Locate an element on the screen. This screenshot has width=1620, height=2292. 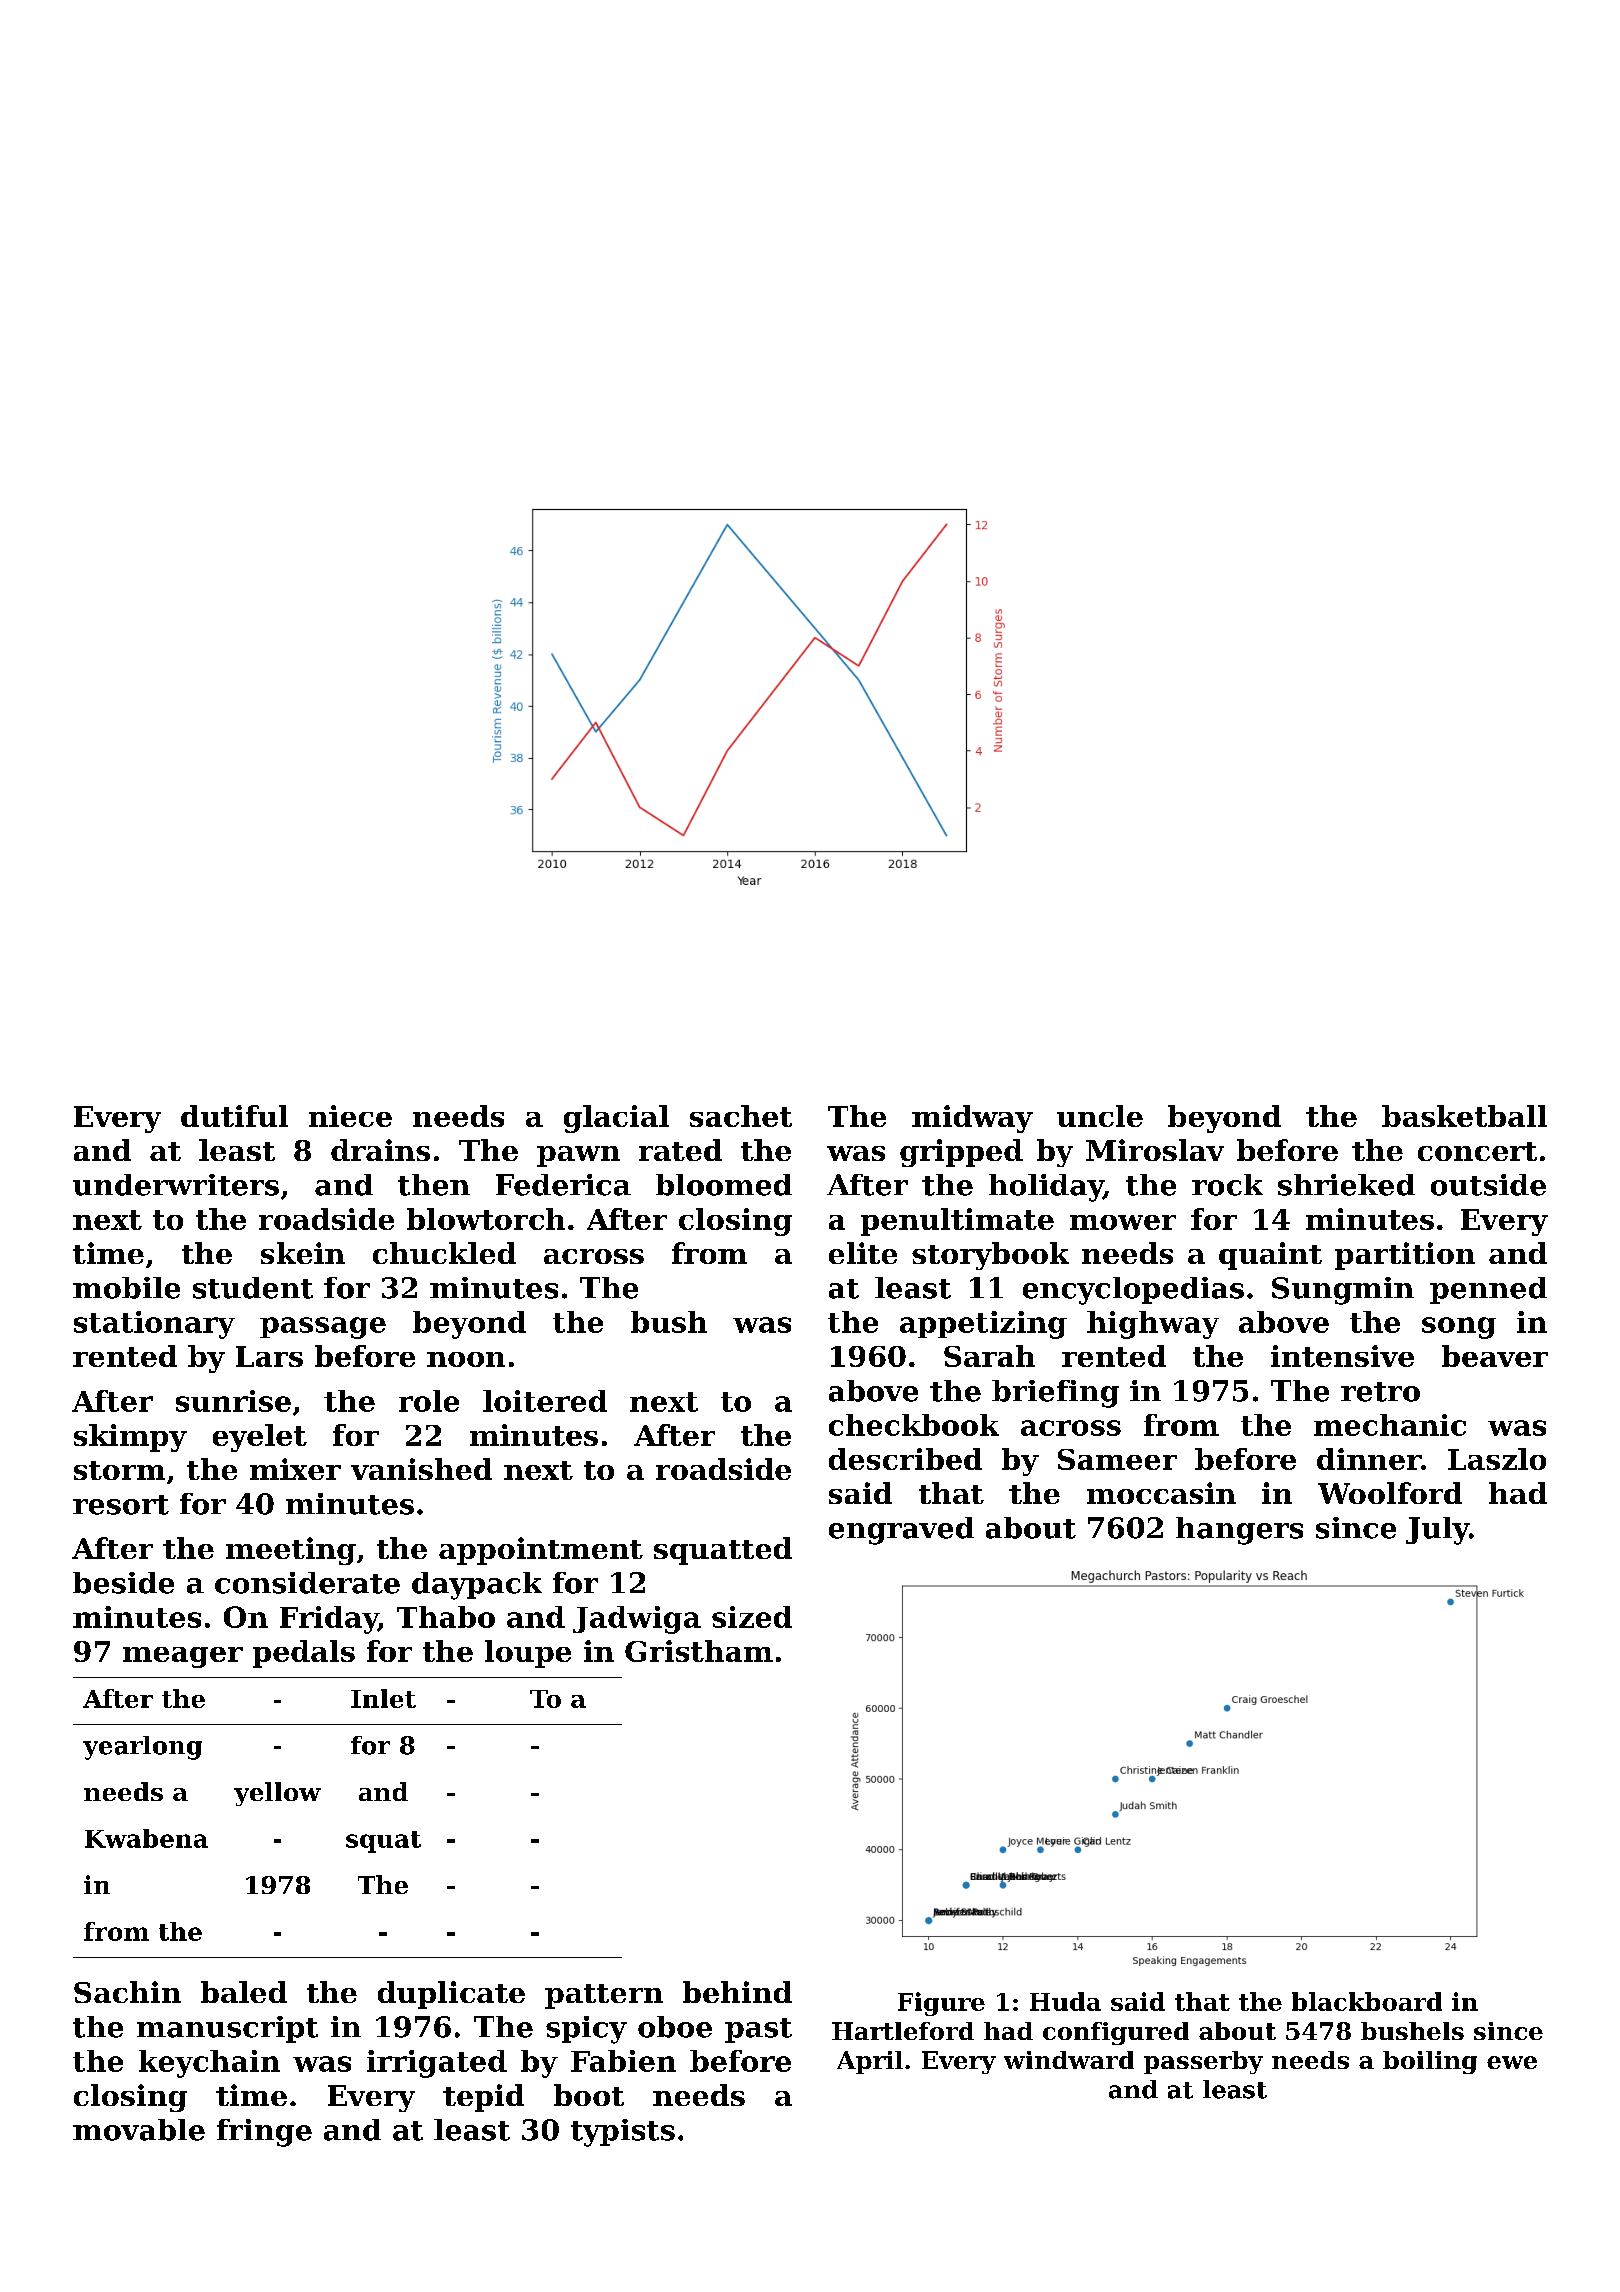
uncle is located at coordinates (1100, 1116).
